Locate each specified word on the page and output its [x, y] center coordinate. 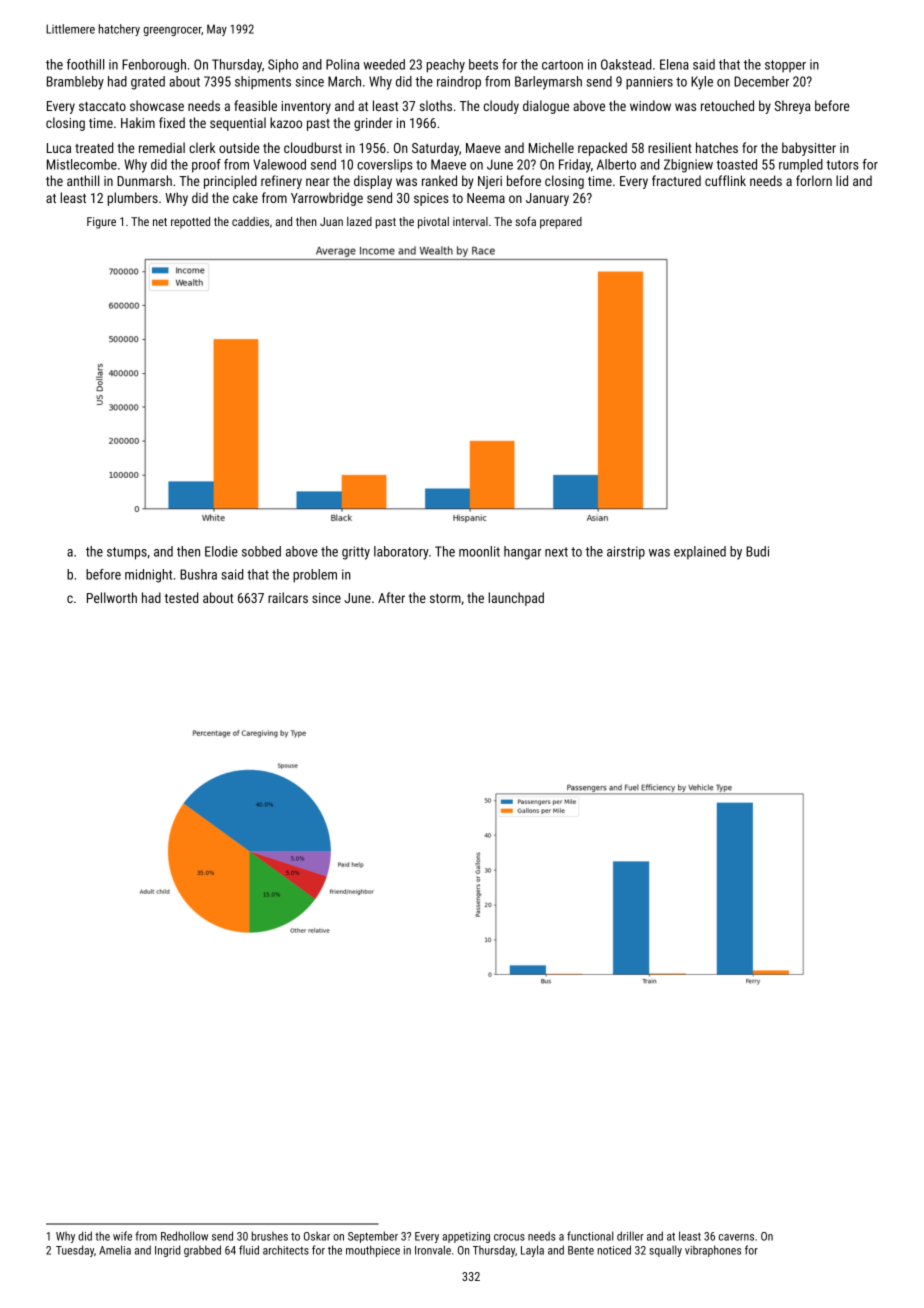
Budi [757, 551]
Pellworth [112, 597]
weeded [384, 64]
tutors [842, 165]
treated [94, 147]
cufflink [725, 180]
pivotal [433, 223]
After [391, 597]
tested [181, 597]
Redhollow [184, 1236]
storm [445, 598]
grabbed [202, 1251]
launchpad [516, 599]
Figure [101, 223]
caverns [736, 1237]
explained [700, 552]
